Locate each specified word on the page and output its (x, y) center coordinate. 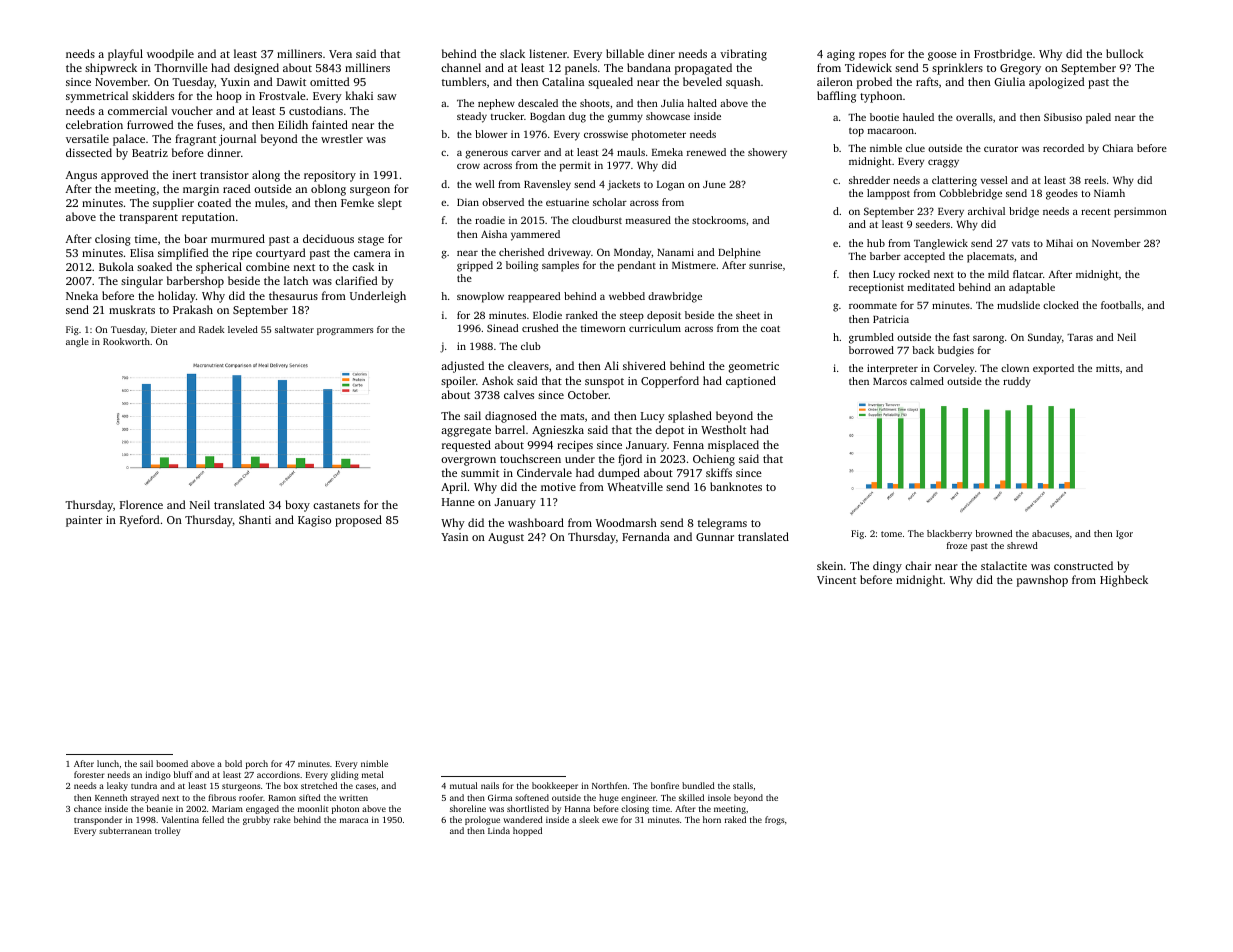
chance (87, 808)
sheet (748, 315)
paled (1098, 118)
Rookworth (126, 341)
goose (942, 56)
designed (256, 69)
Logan (671, 186)
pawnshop (1042, 581)
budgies (956, 351)
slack (512, 53)
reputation (208, 218)
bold (233, 763)
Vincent (836, 580)
